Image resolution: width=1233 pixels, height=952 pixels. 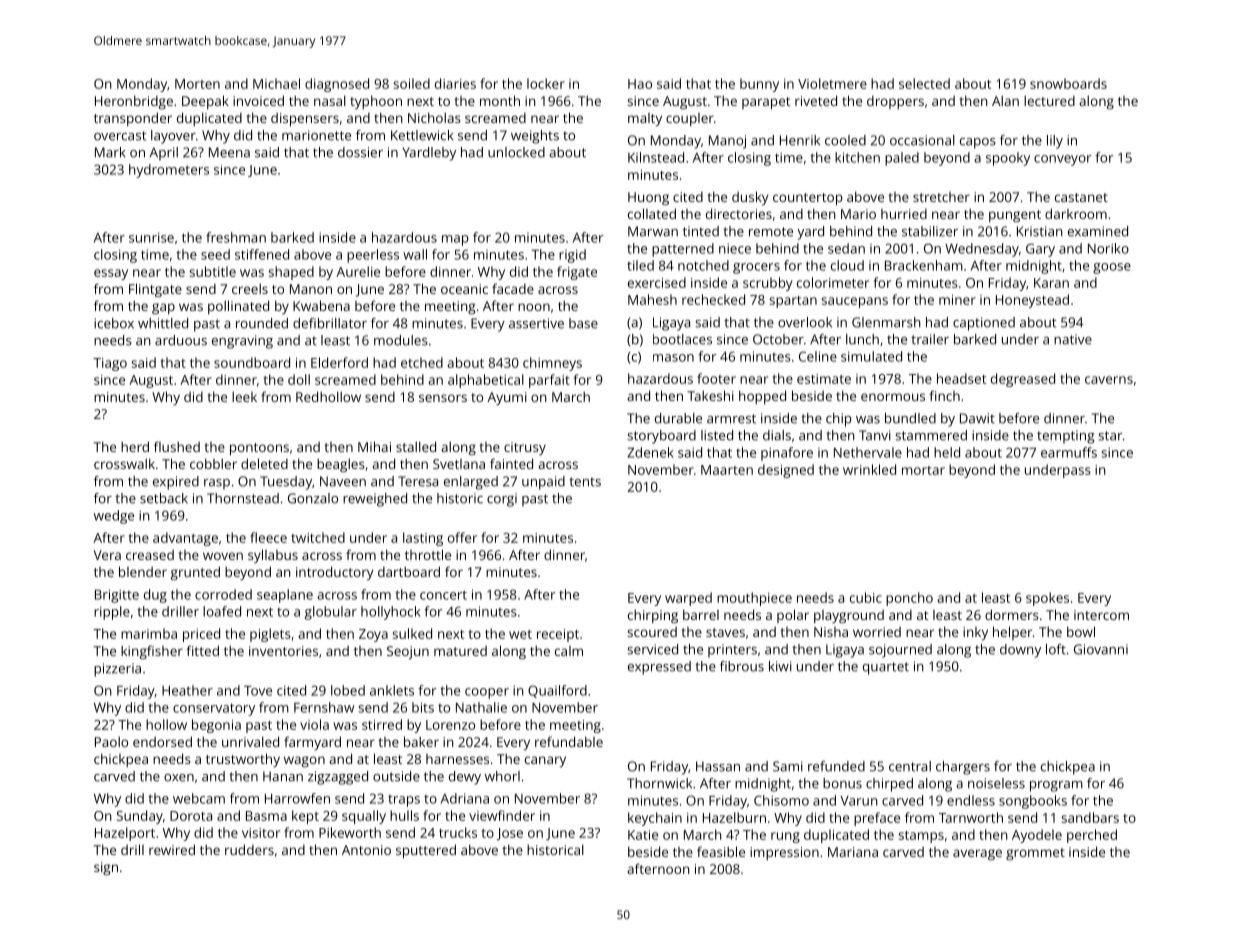 I want to click on Hao, so click(x=640, y=84).
